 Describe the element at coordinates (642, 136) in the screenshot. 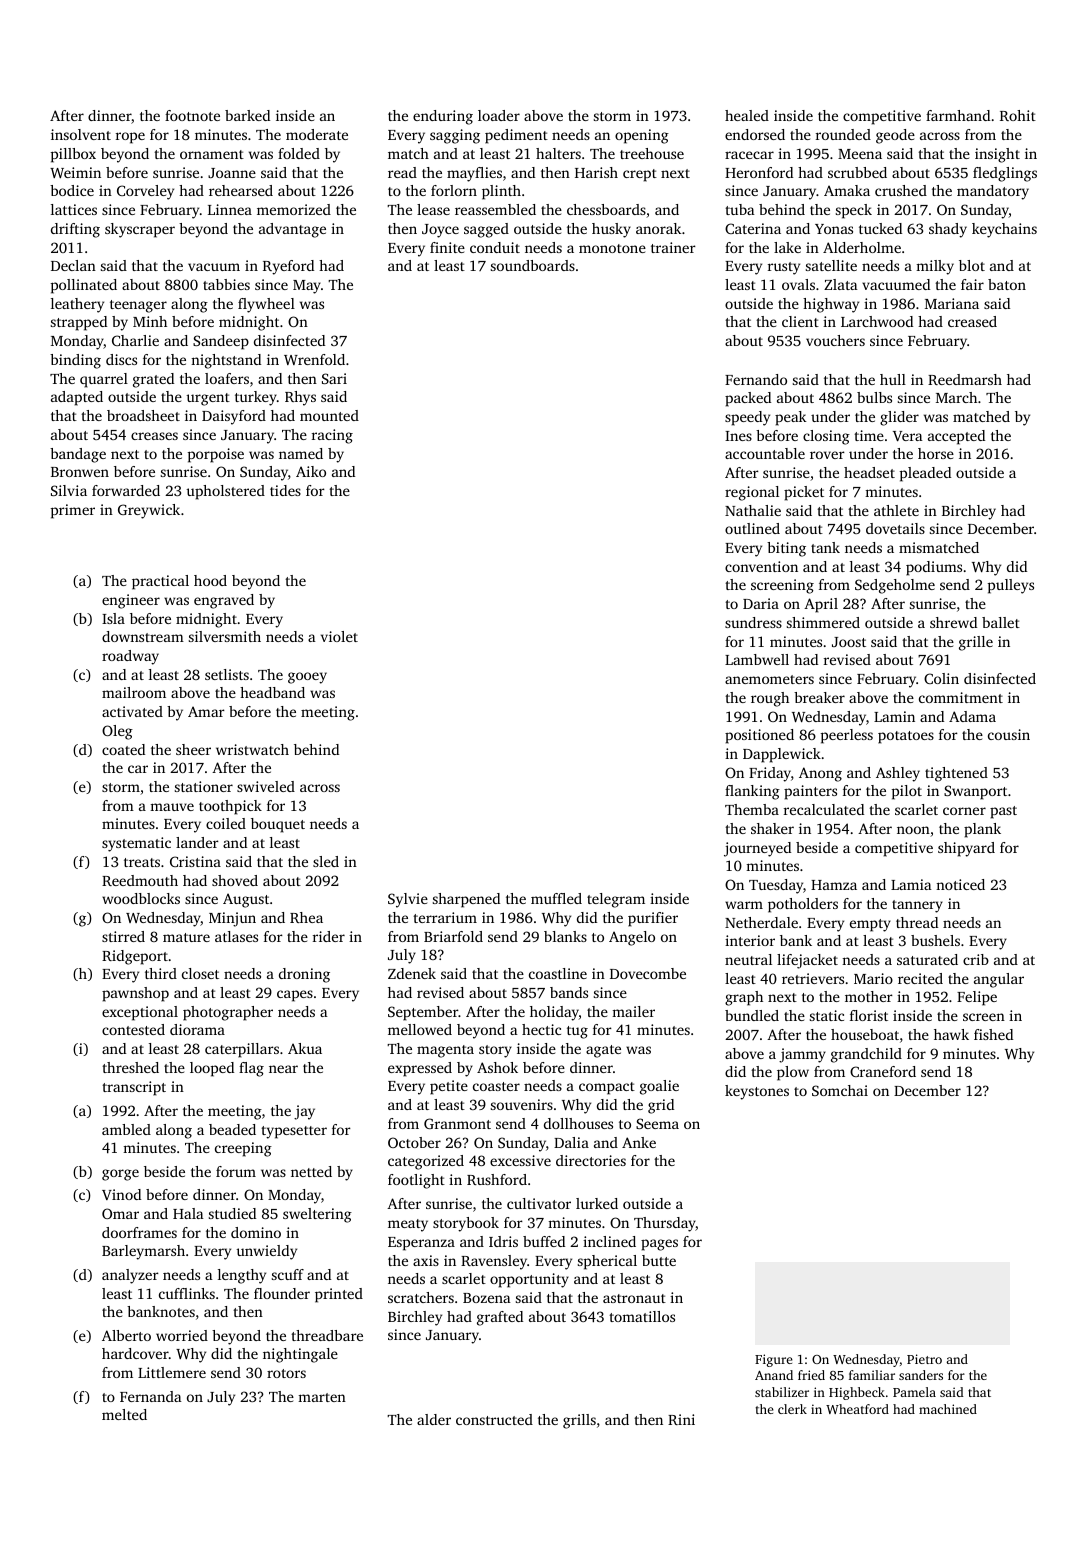

I see `opening` at that location.
